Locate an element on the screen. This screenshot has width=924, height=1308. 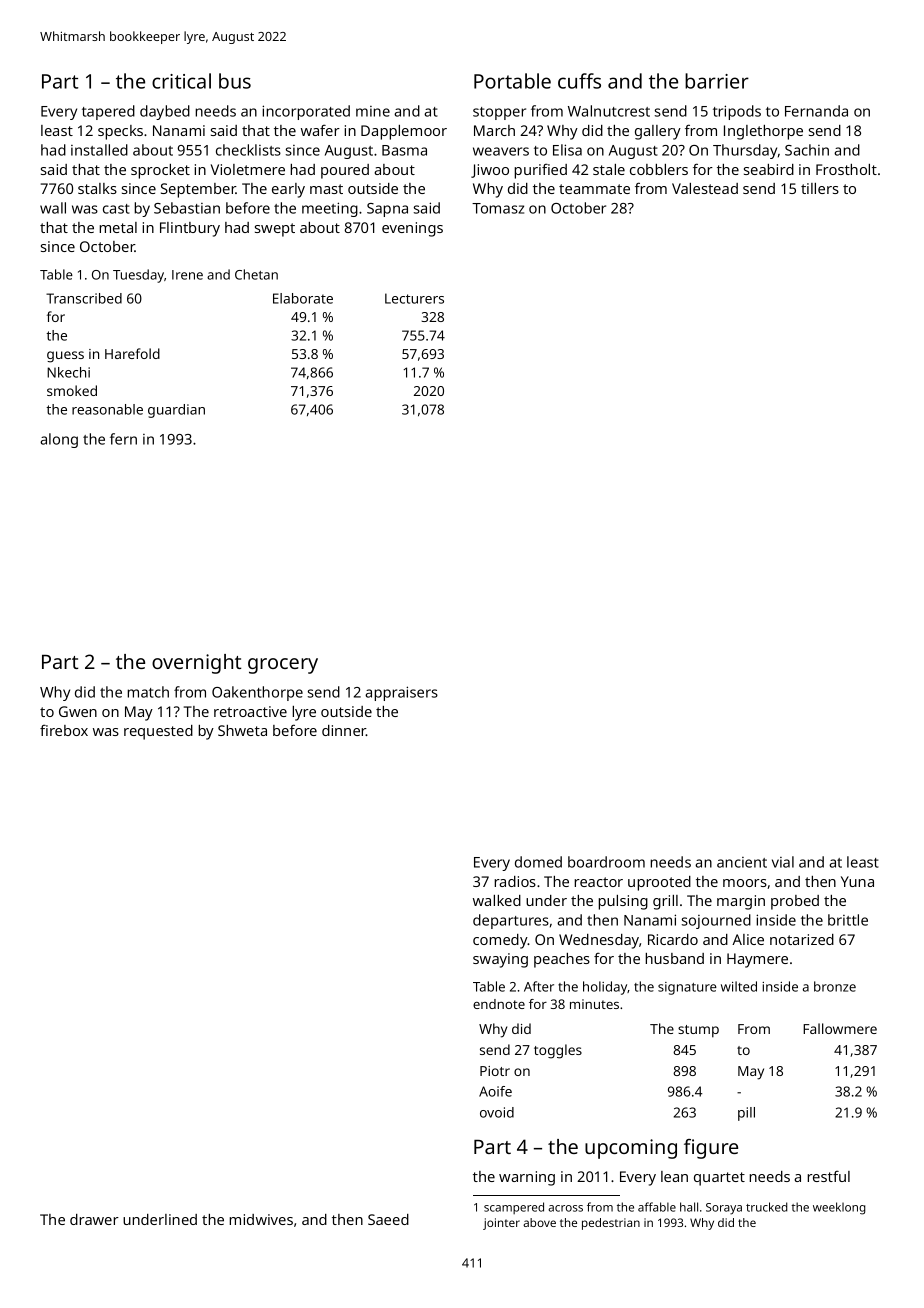
firebox is located at coordinates (64, 730).
